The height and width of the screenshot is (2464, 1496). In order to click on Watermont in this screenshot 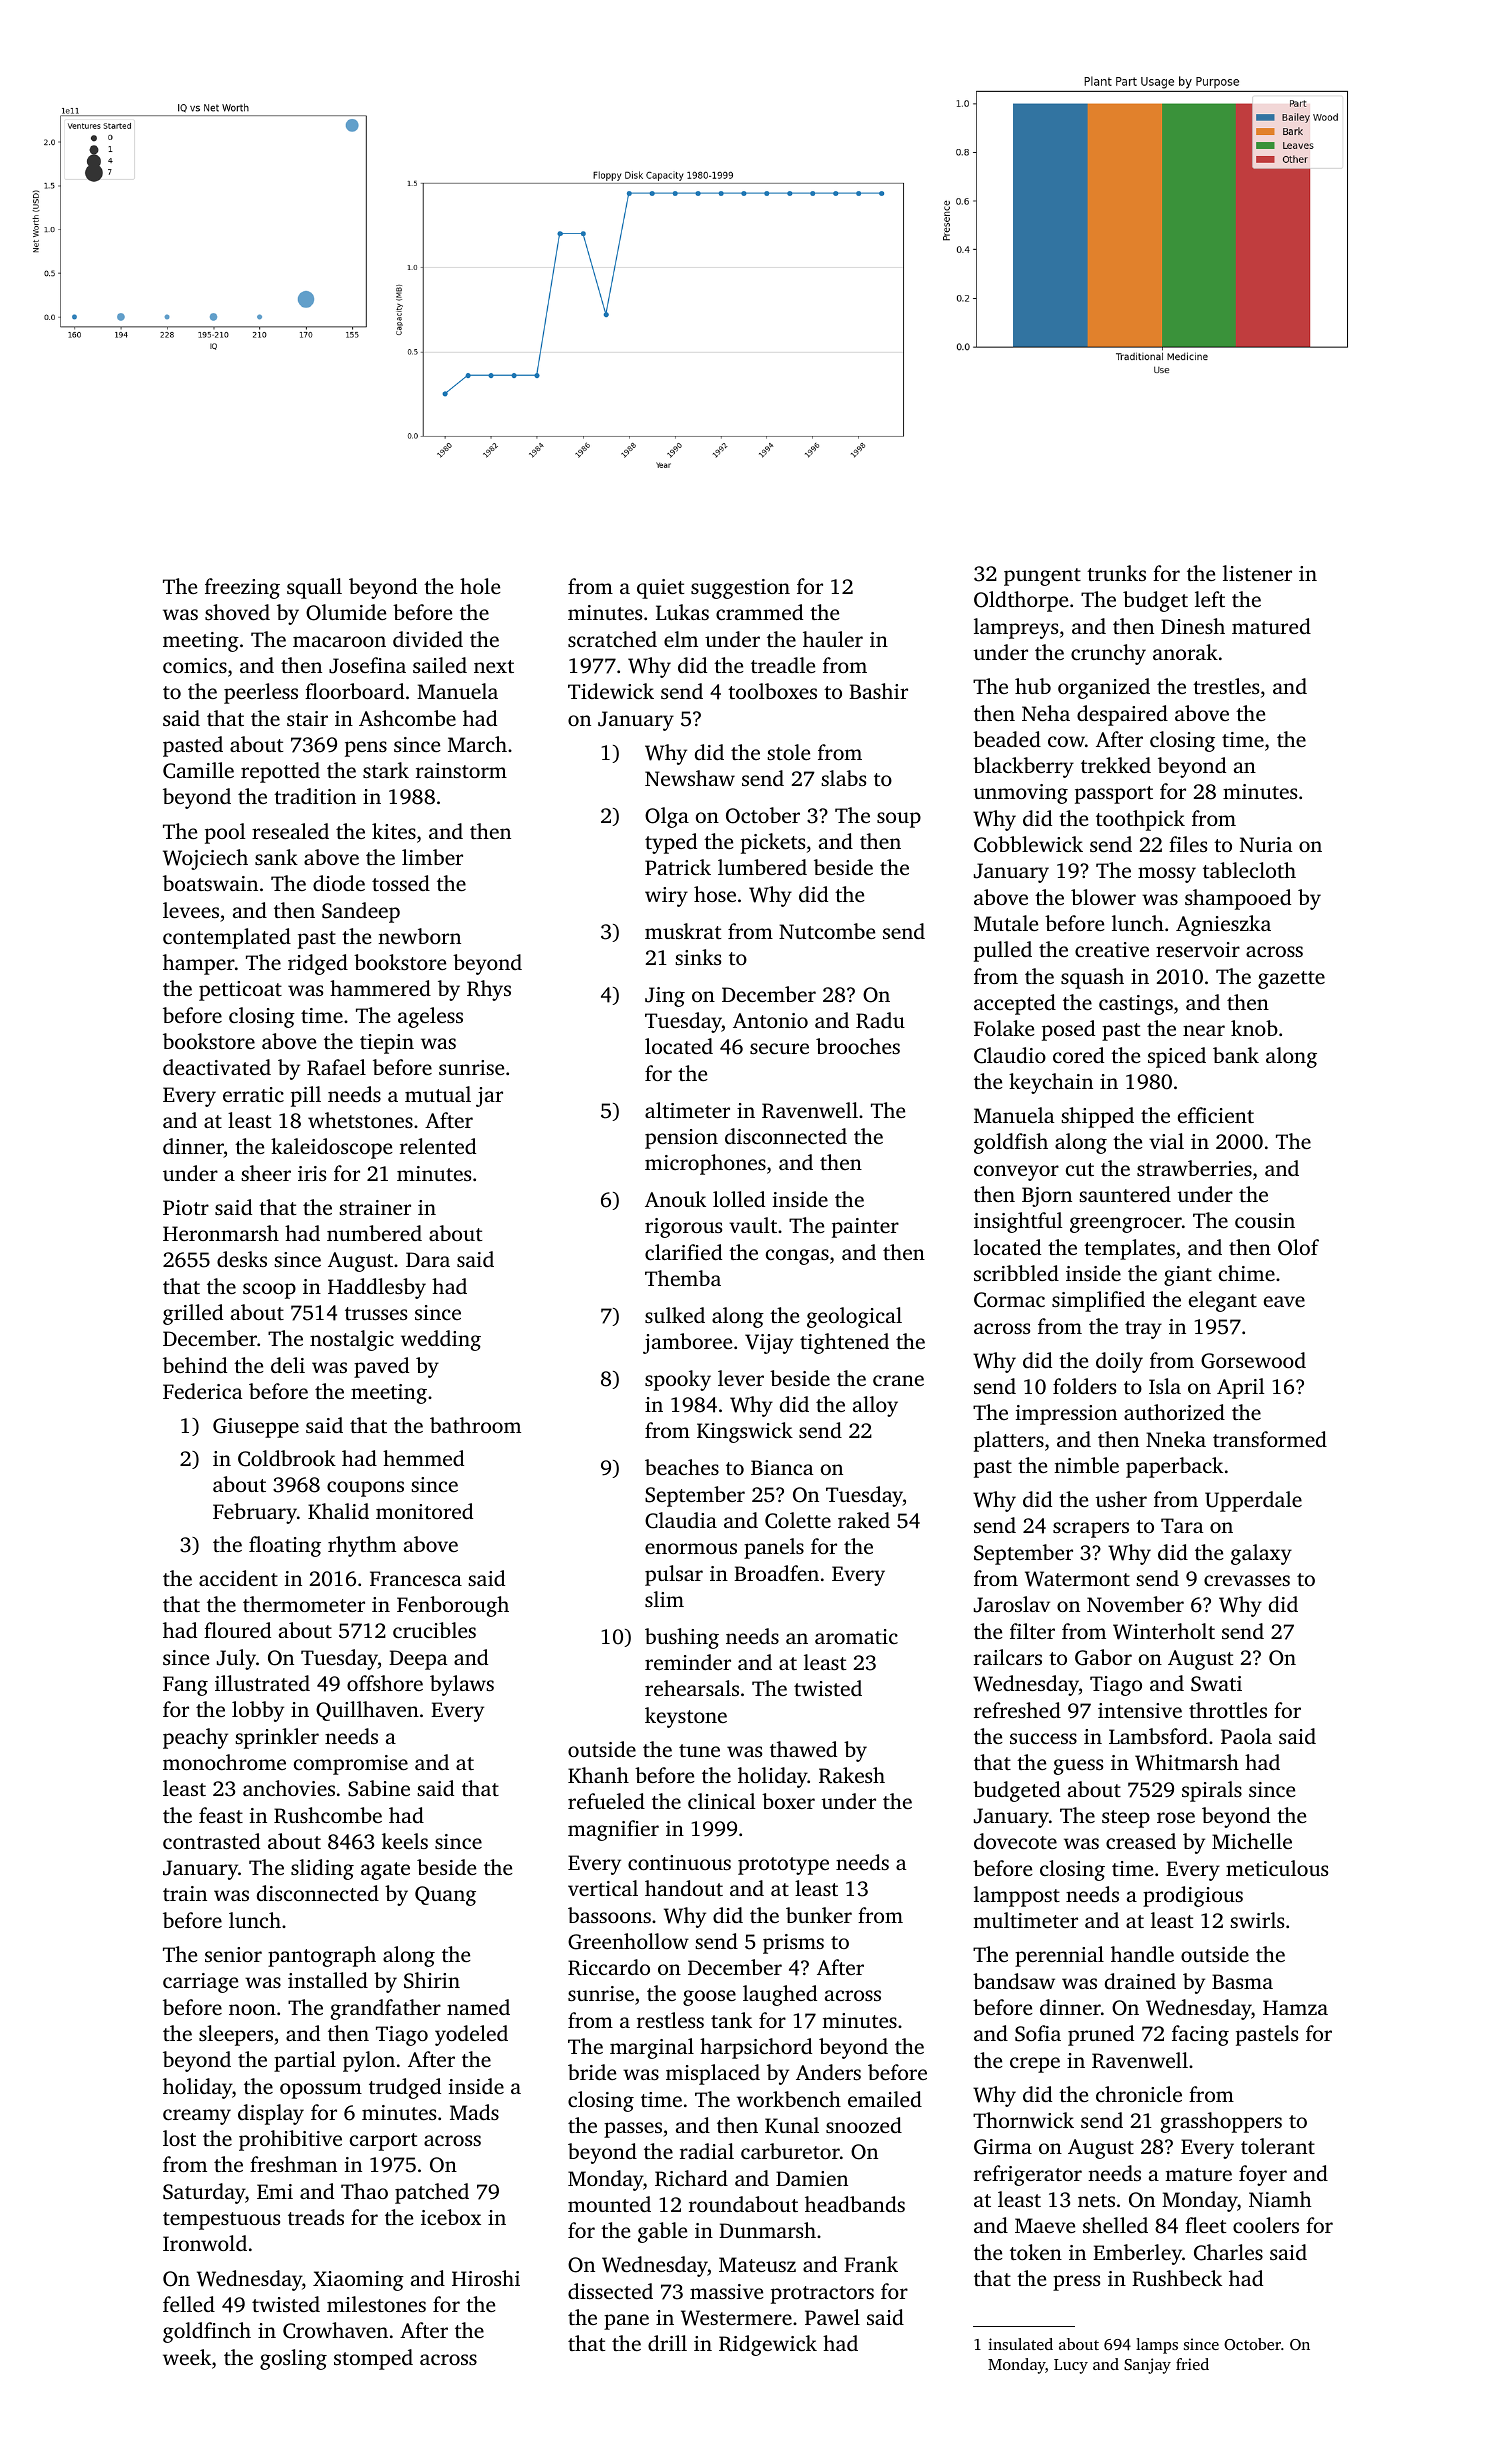, I will do `click(1077, 1579)`.
